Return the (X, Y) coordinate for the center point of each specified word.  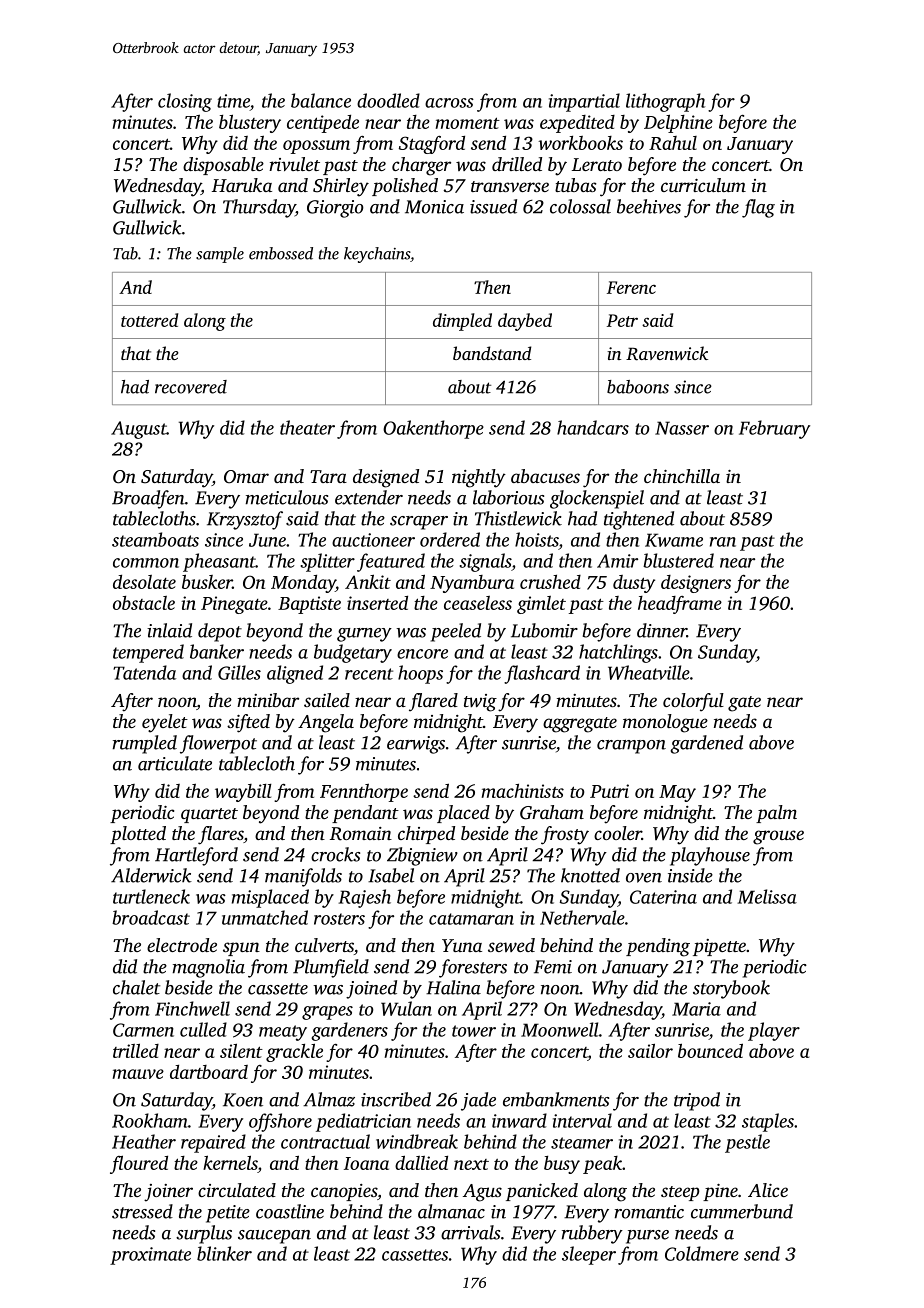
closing (185, 102)
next (471, 1164)
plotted (138, 835)
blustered (678, 560)
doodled (388, 100)
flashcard (542, 674)
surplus (204, 1234)
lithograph (665, 102)
